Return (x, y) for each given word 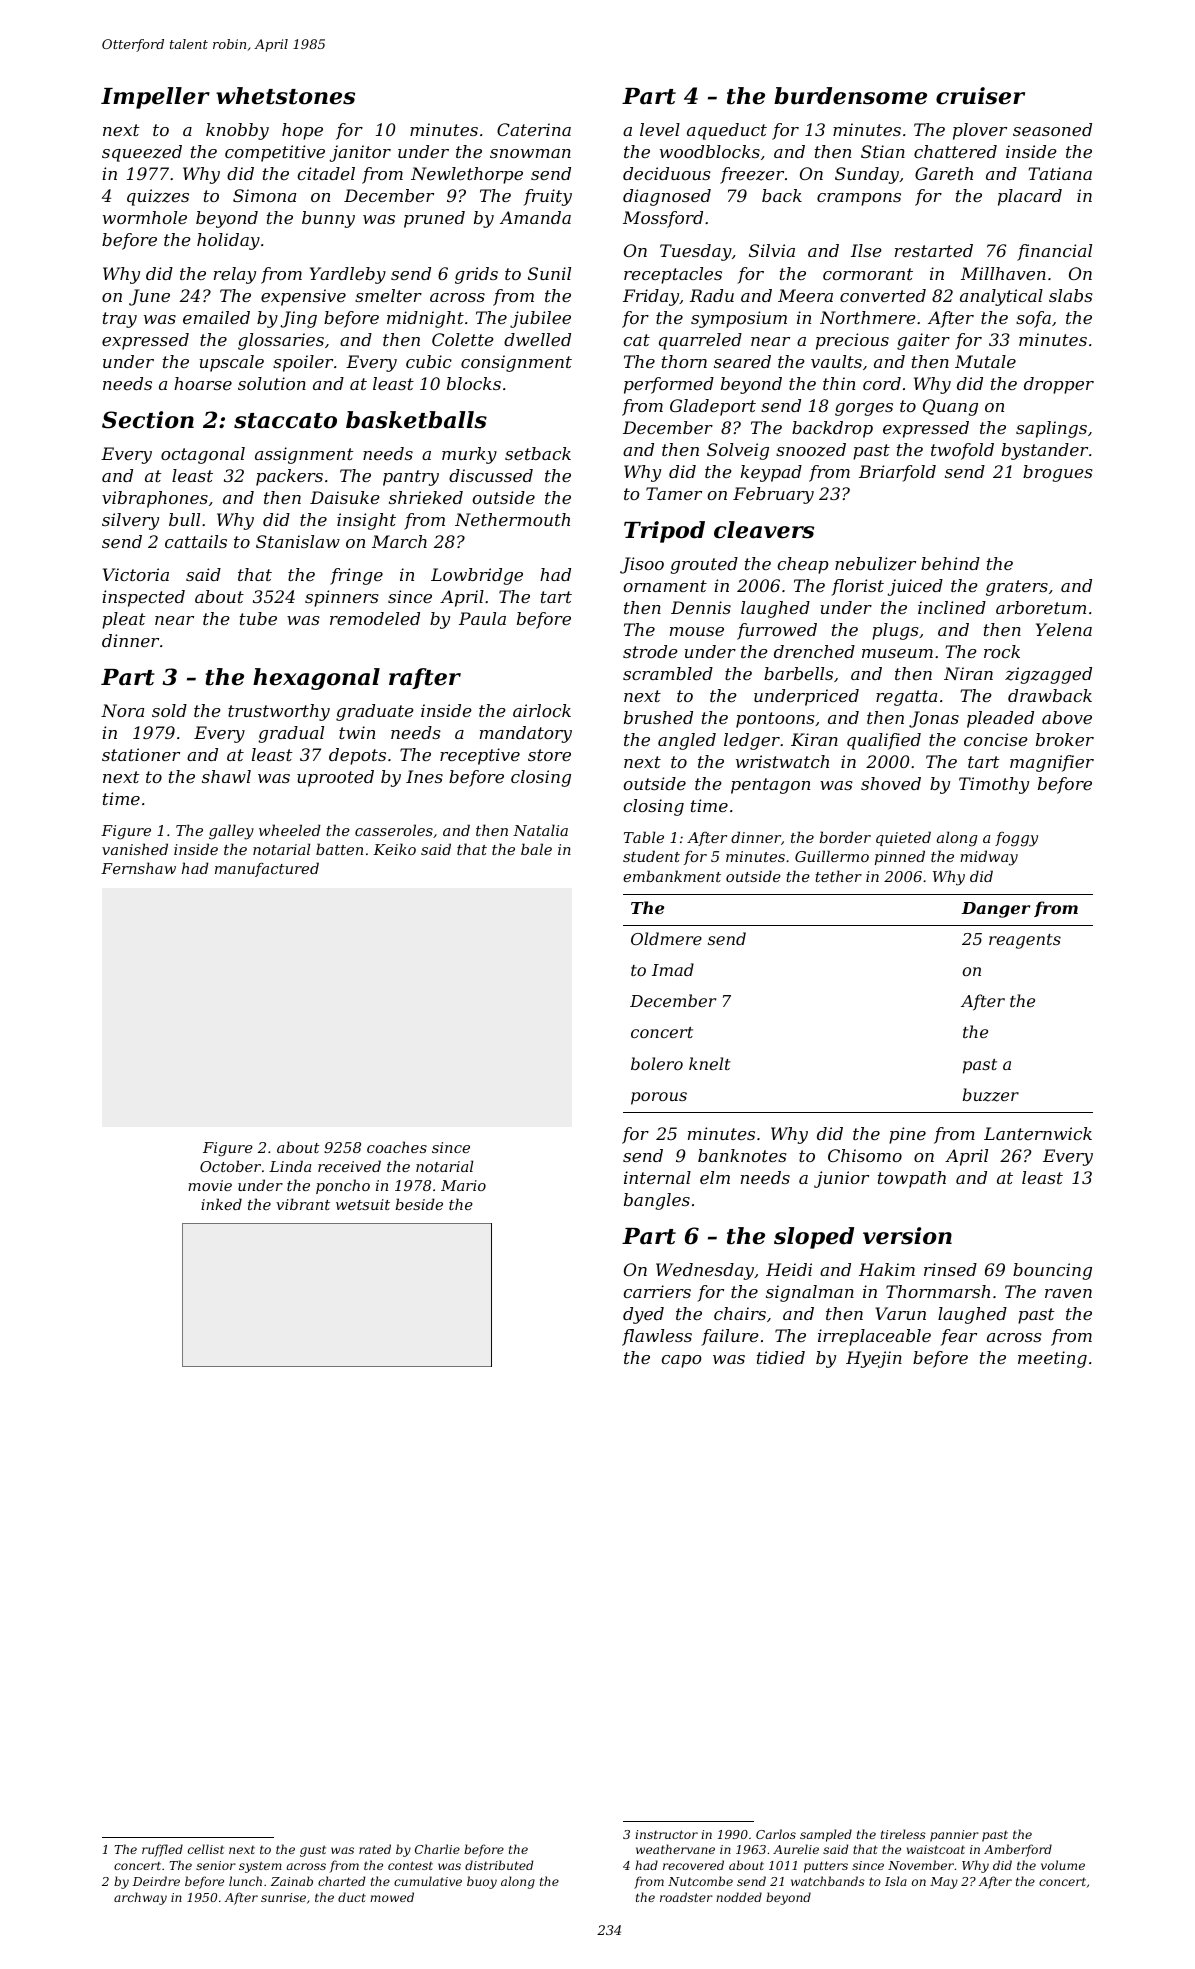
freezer (752, 175)
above (1067, 717)
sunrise (283, 1897)
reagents (1025, 941)
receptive (480, 756)
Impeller (155, 98)
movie (210, 1185)
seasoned (1052, 129)
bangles (657, 1201)
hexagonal (316, 679)
